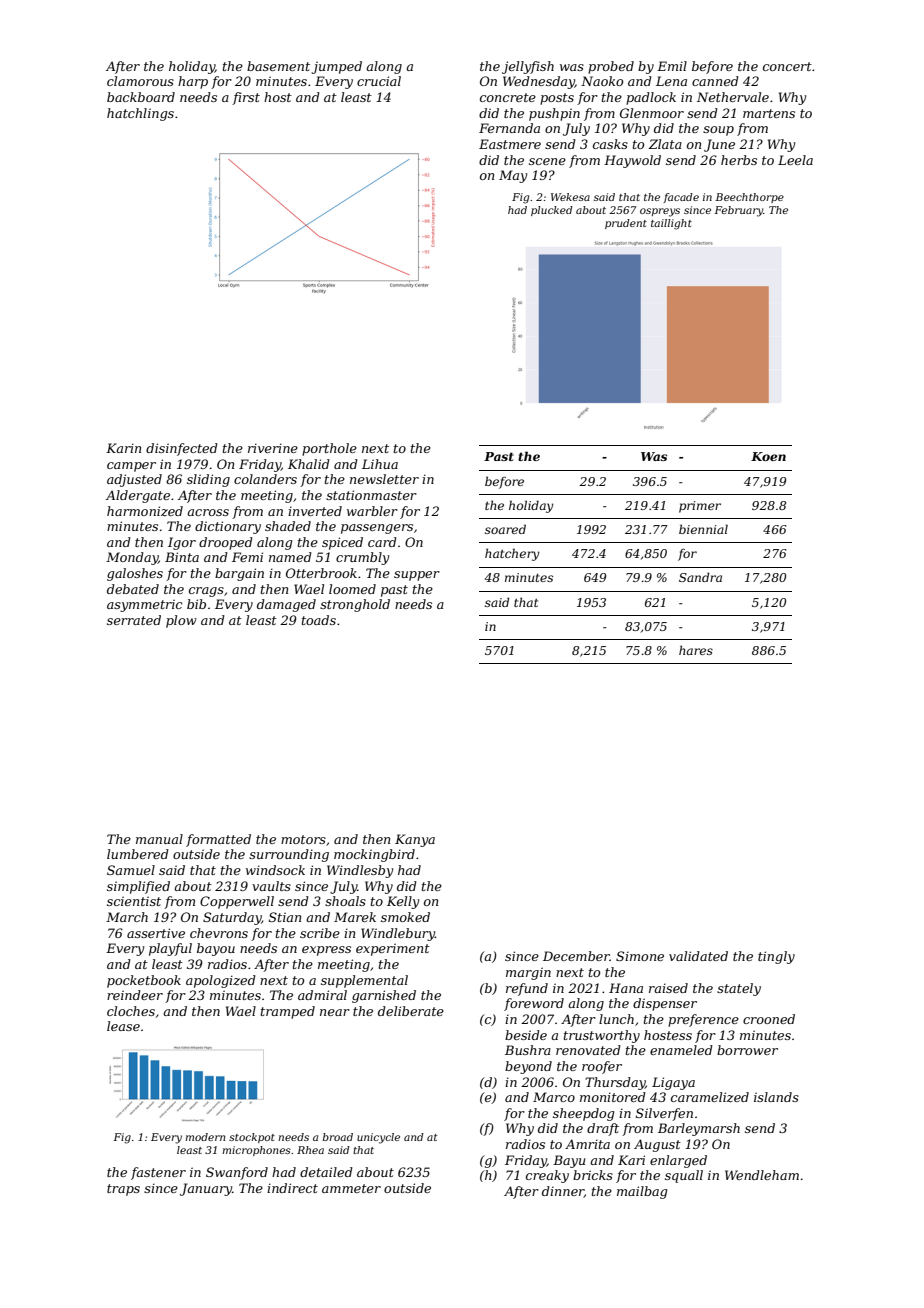  What do you see at coordinates (672, 66) in the screenshot?
I see `Emil` at bounding box center [672, 66].
